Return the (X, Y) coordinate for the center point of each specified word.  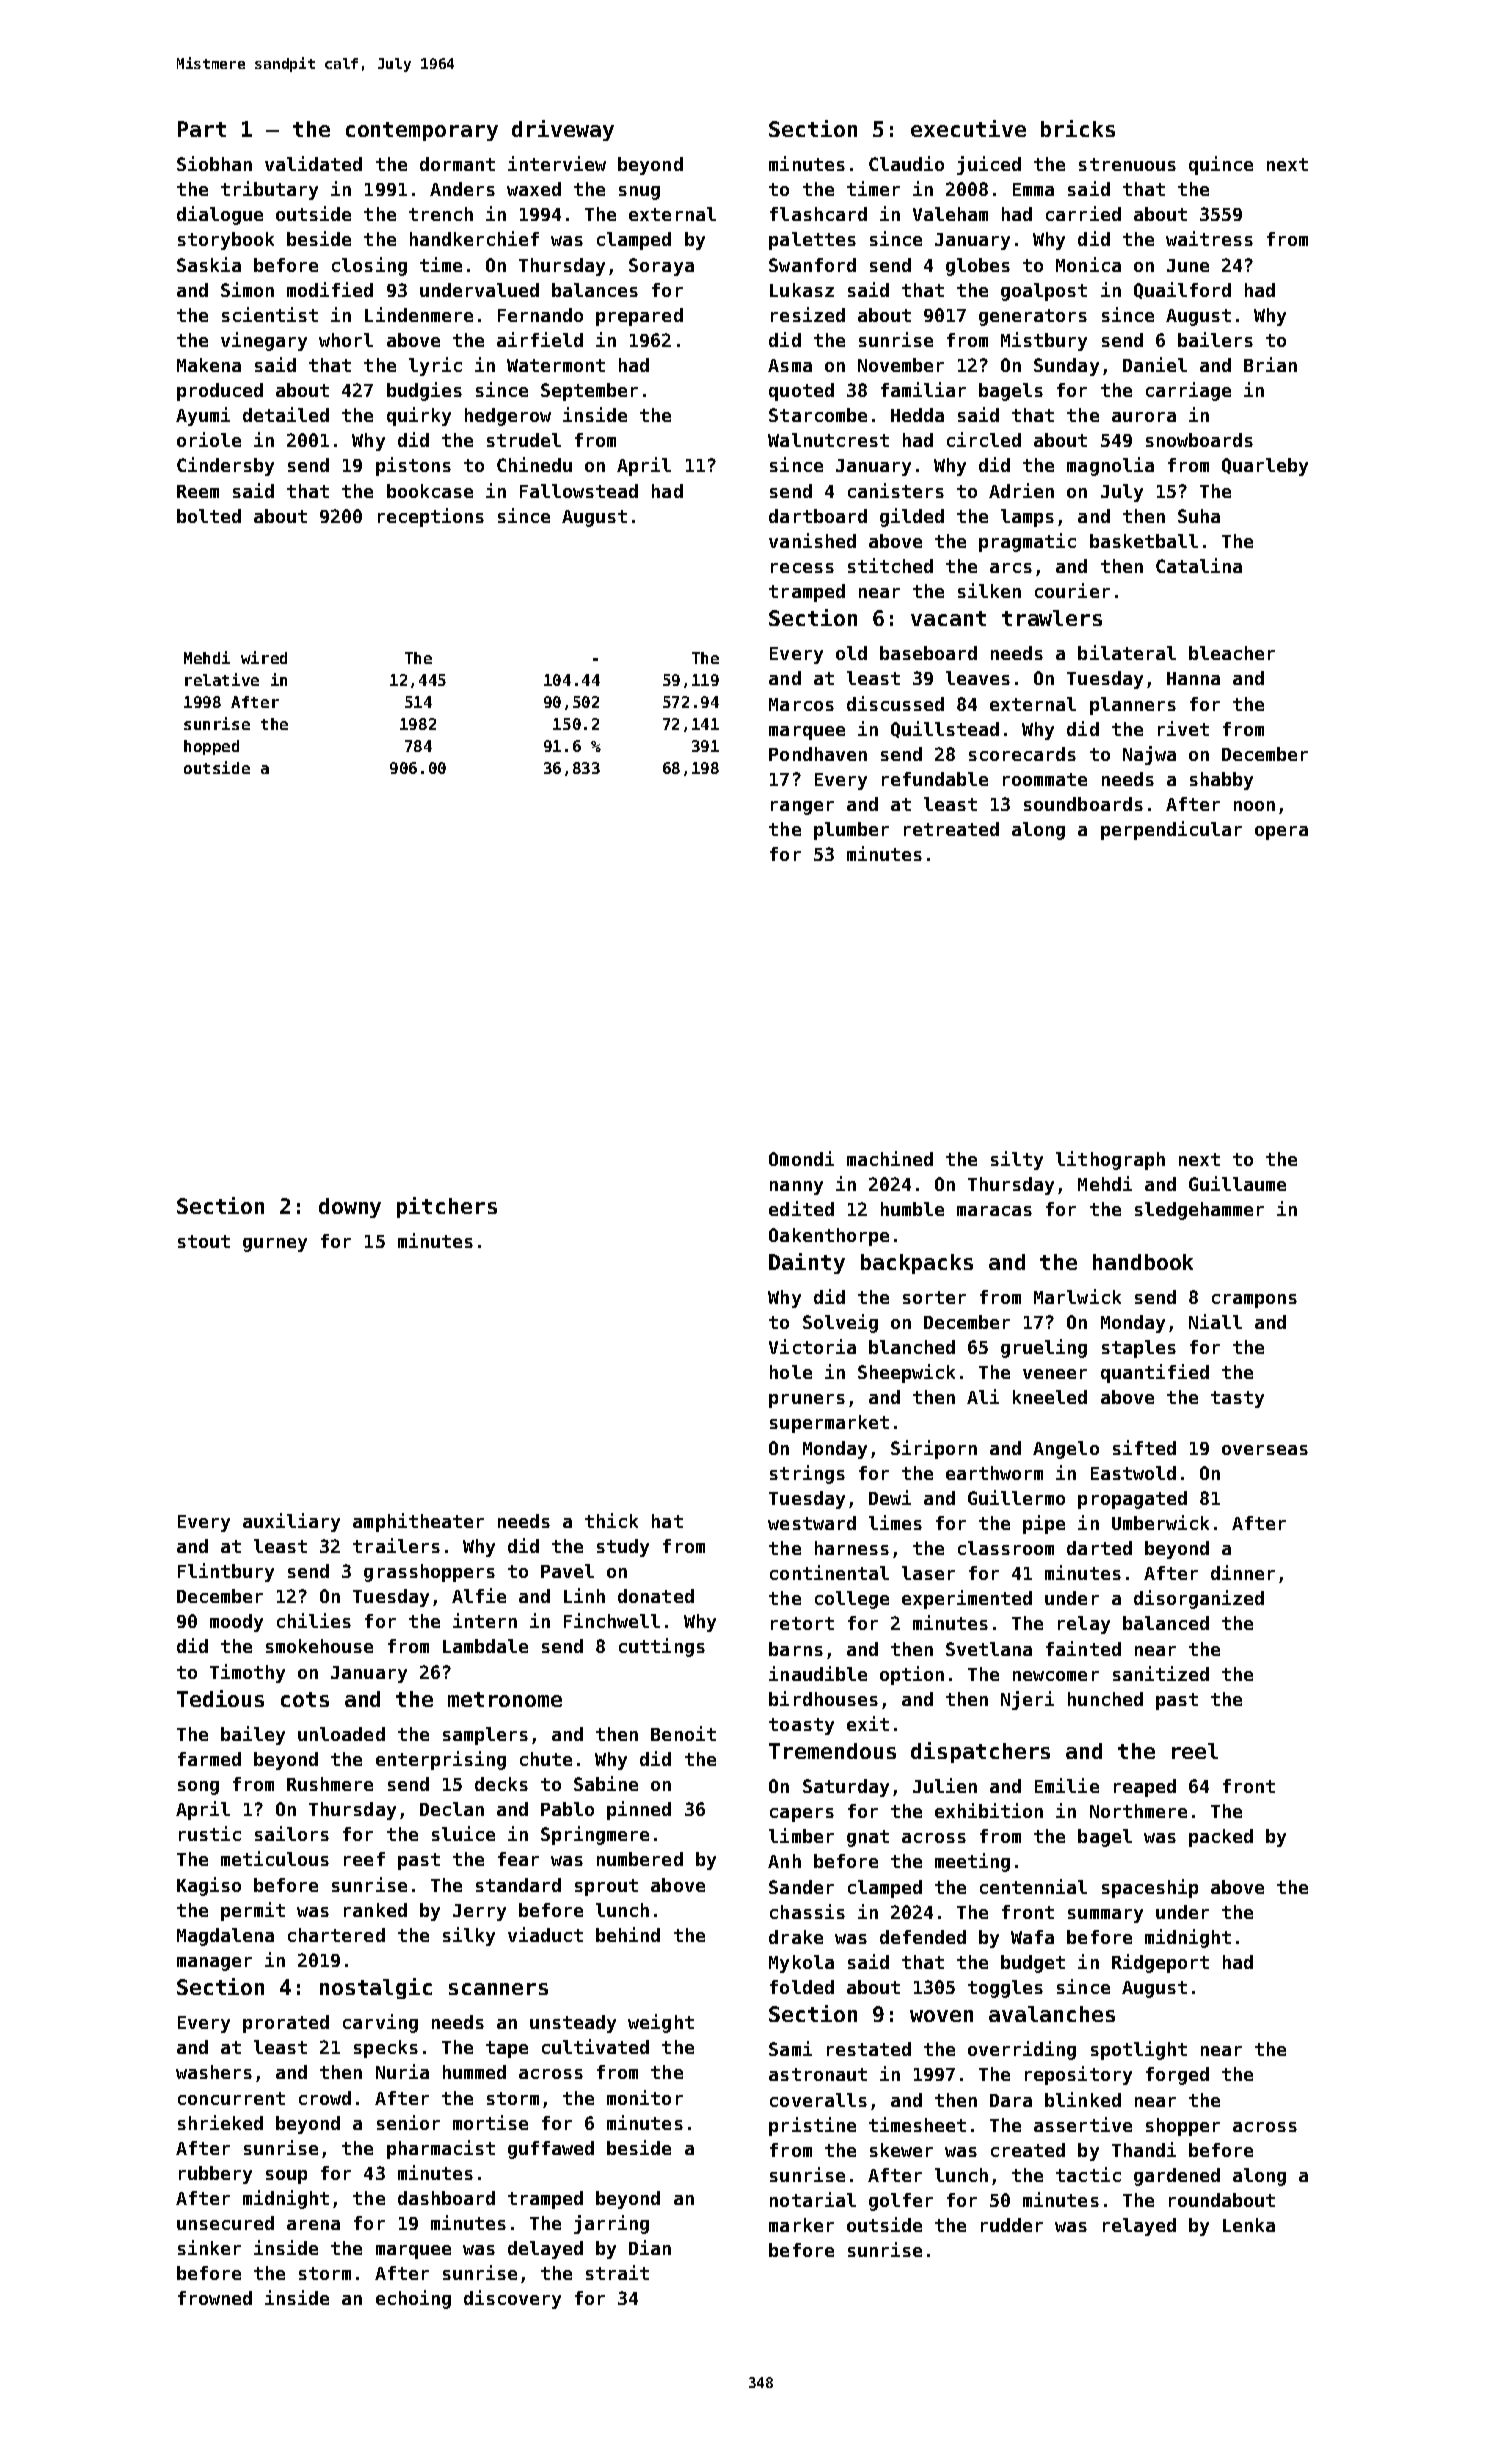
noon (1254, 806)
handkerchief (474, 238)
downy (350, 1208)
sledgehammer (1199, 1211)
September (589, 392)
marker (801, 2225)
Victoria (812, 1346)
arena (313, 2225)
